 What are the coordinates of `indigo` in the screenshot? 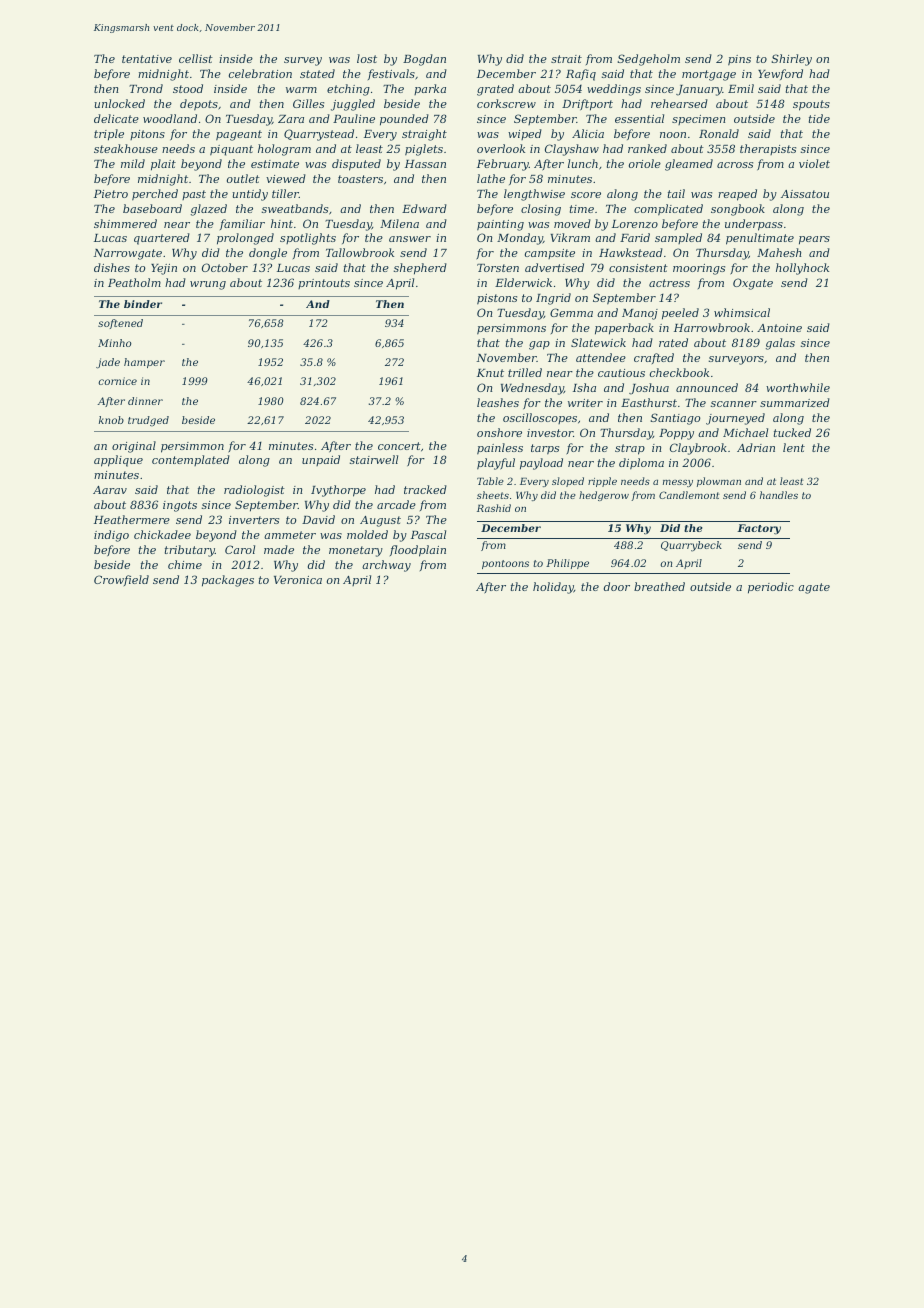 It's located at (111, 536).
